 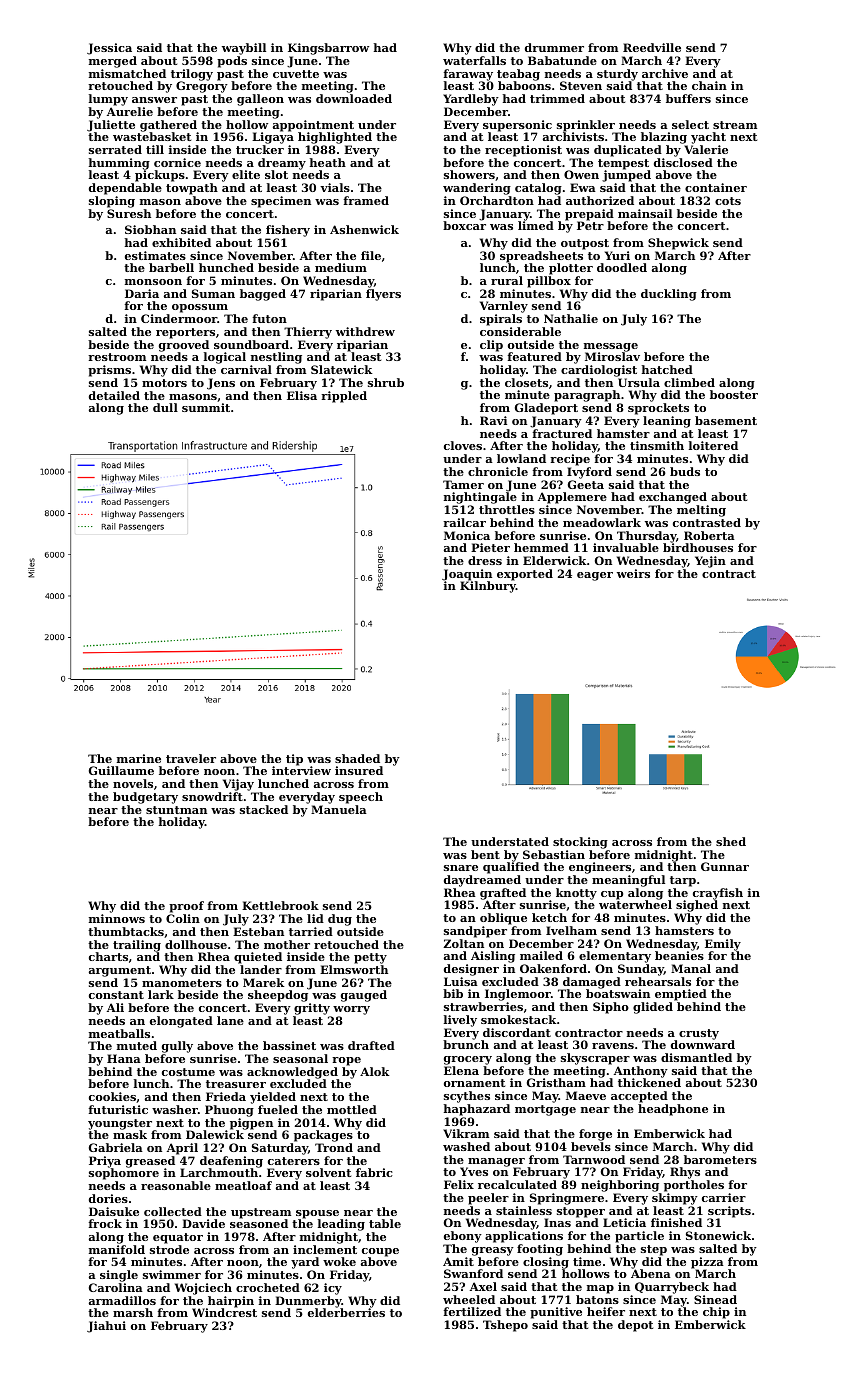 What do you see at coordinates (467, 535) in the screenshot?
I see `Monica` at bounding box center [467, 535].
